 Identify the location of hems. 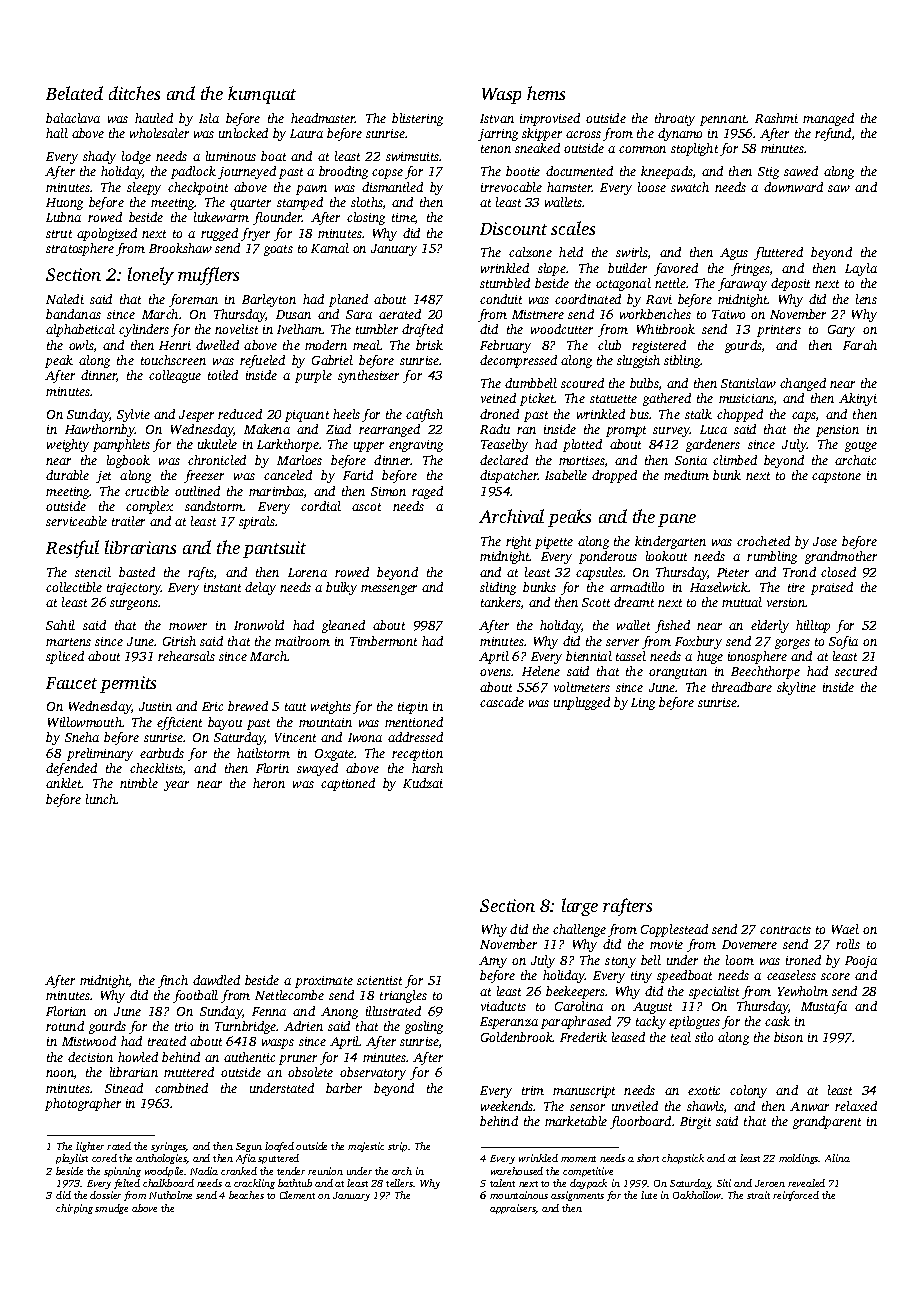
(546, 93).
